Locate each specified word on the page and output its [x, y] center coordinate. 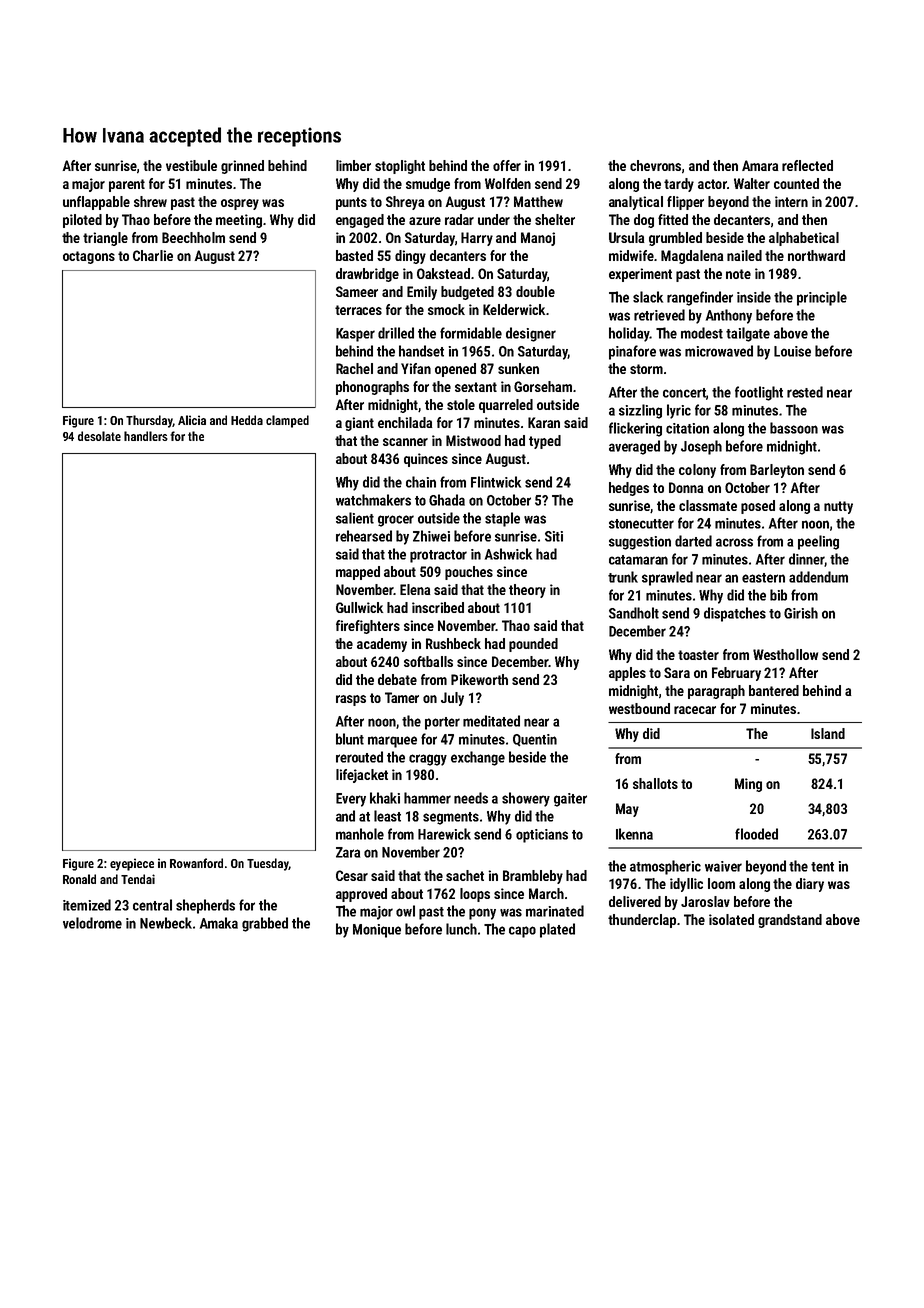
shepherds [205, 906]
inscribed [438, 607]
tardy [679, 185]
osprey [240, 204]
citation [687, 428]
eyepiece [132, 864]
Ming [748, 785]
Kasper [355, 335]
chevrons [655, 165]
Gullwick [359, 607]
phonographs [372, 388]
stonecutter [641, 524]
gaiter [570, 800]
